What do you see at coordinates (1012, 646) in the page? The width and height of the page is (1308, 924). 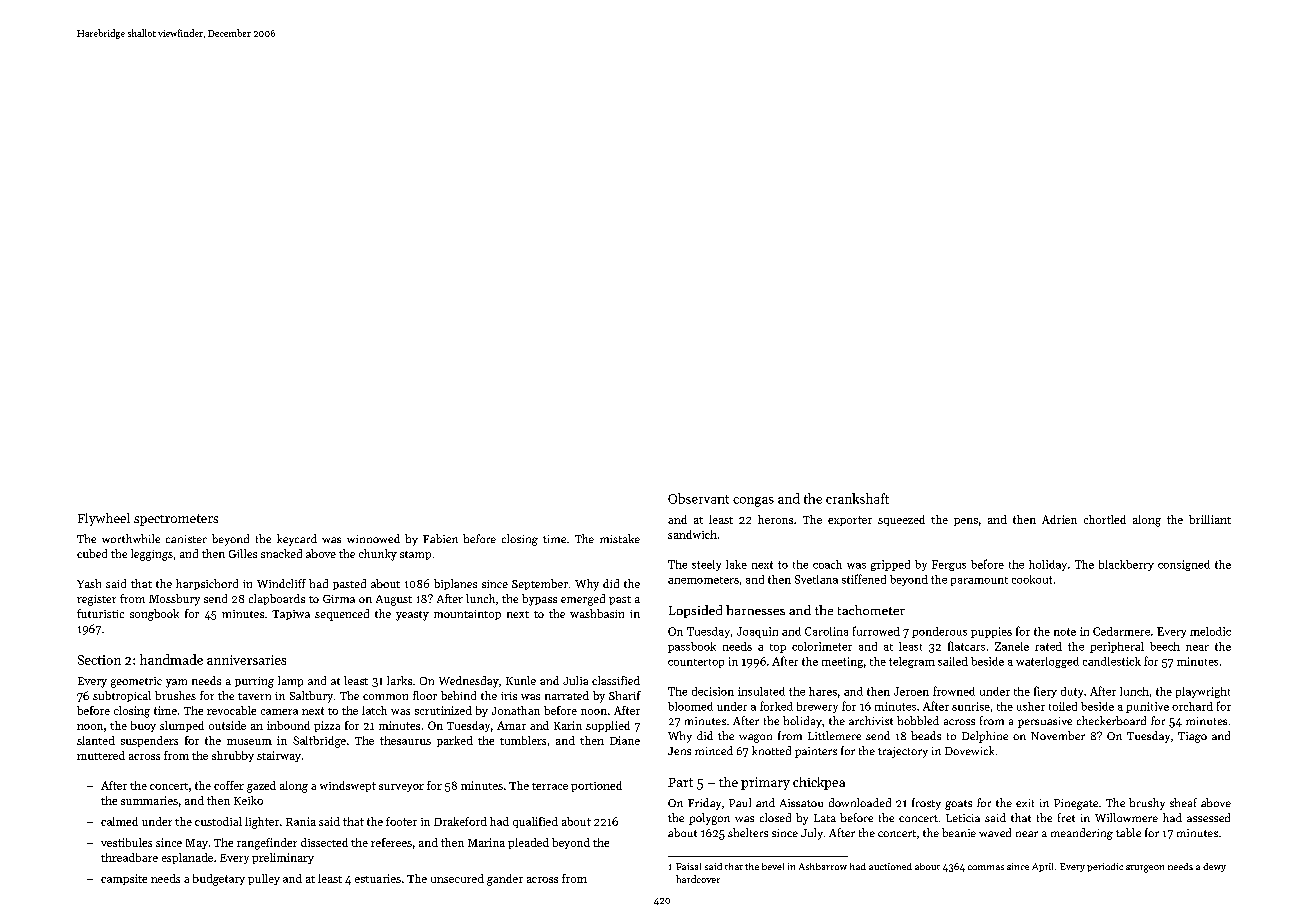 I see `Zanele` at bounding box center [1012, 646].
